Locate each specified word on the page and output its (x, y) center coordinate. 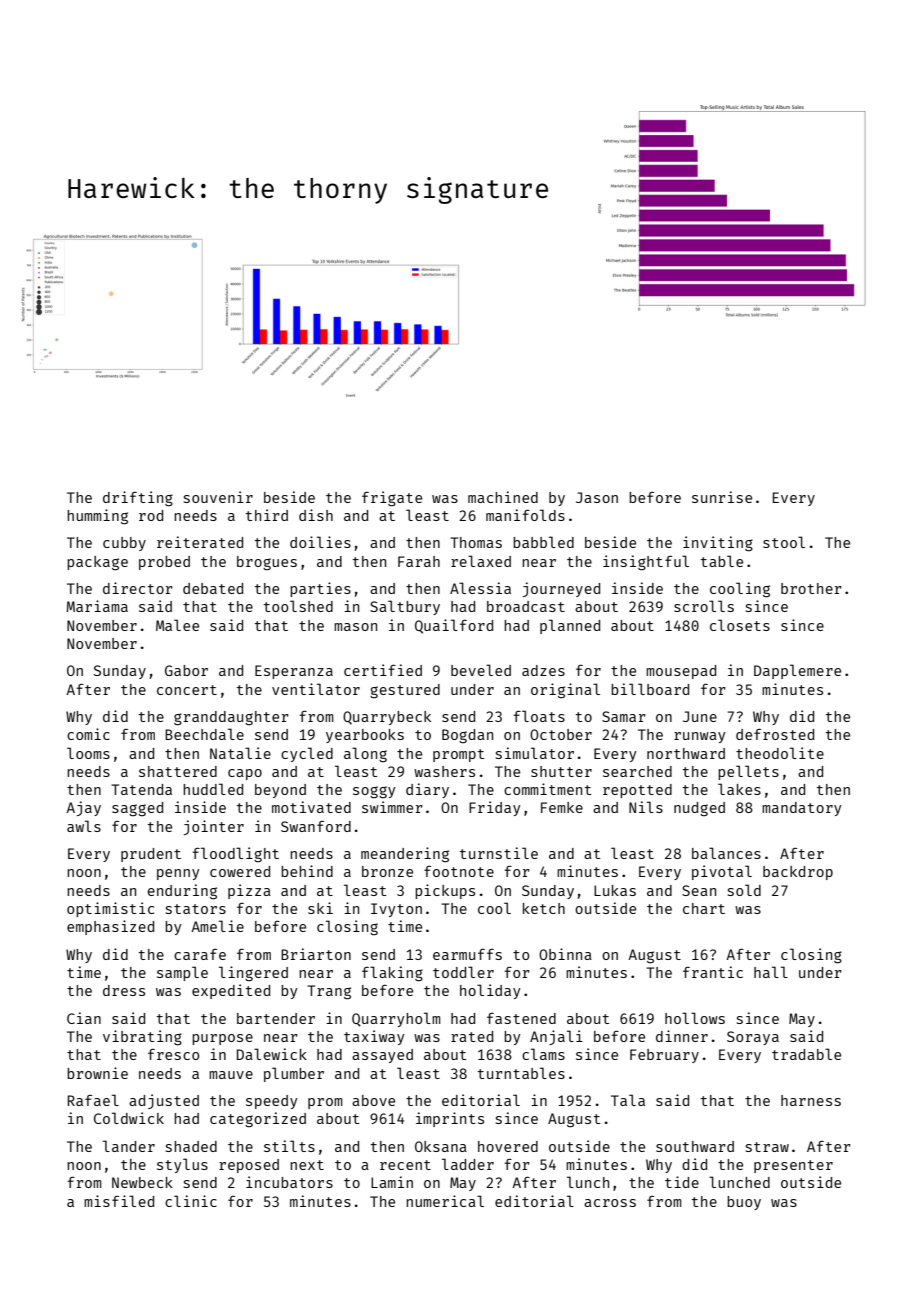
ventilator (316, 689)
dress (124, 990)
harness (811, 1100)
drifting (138, 499)
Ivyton (396, 910)
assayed (382, 1056)
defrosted (775, 734)
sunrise (722, 497)
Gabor (186, 670)
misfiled (119, 1201)
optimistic (110, 909)
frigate (392, 499)
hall (771, 972)
